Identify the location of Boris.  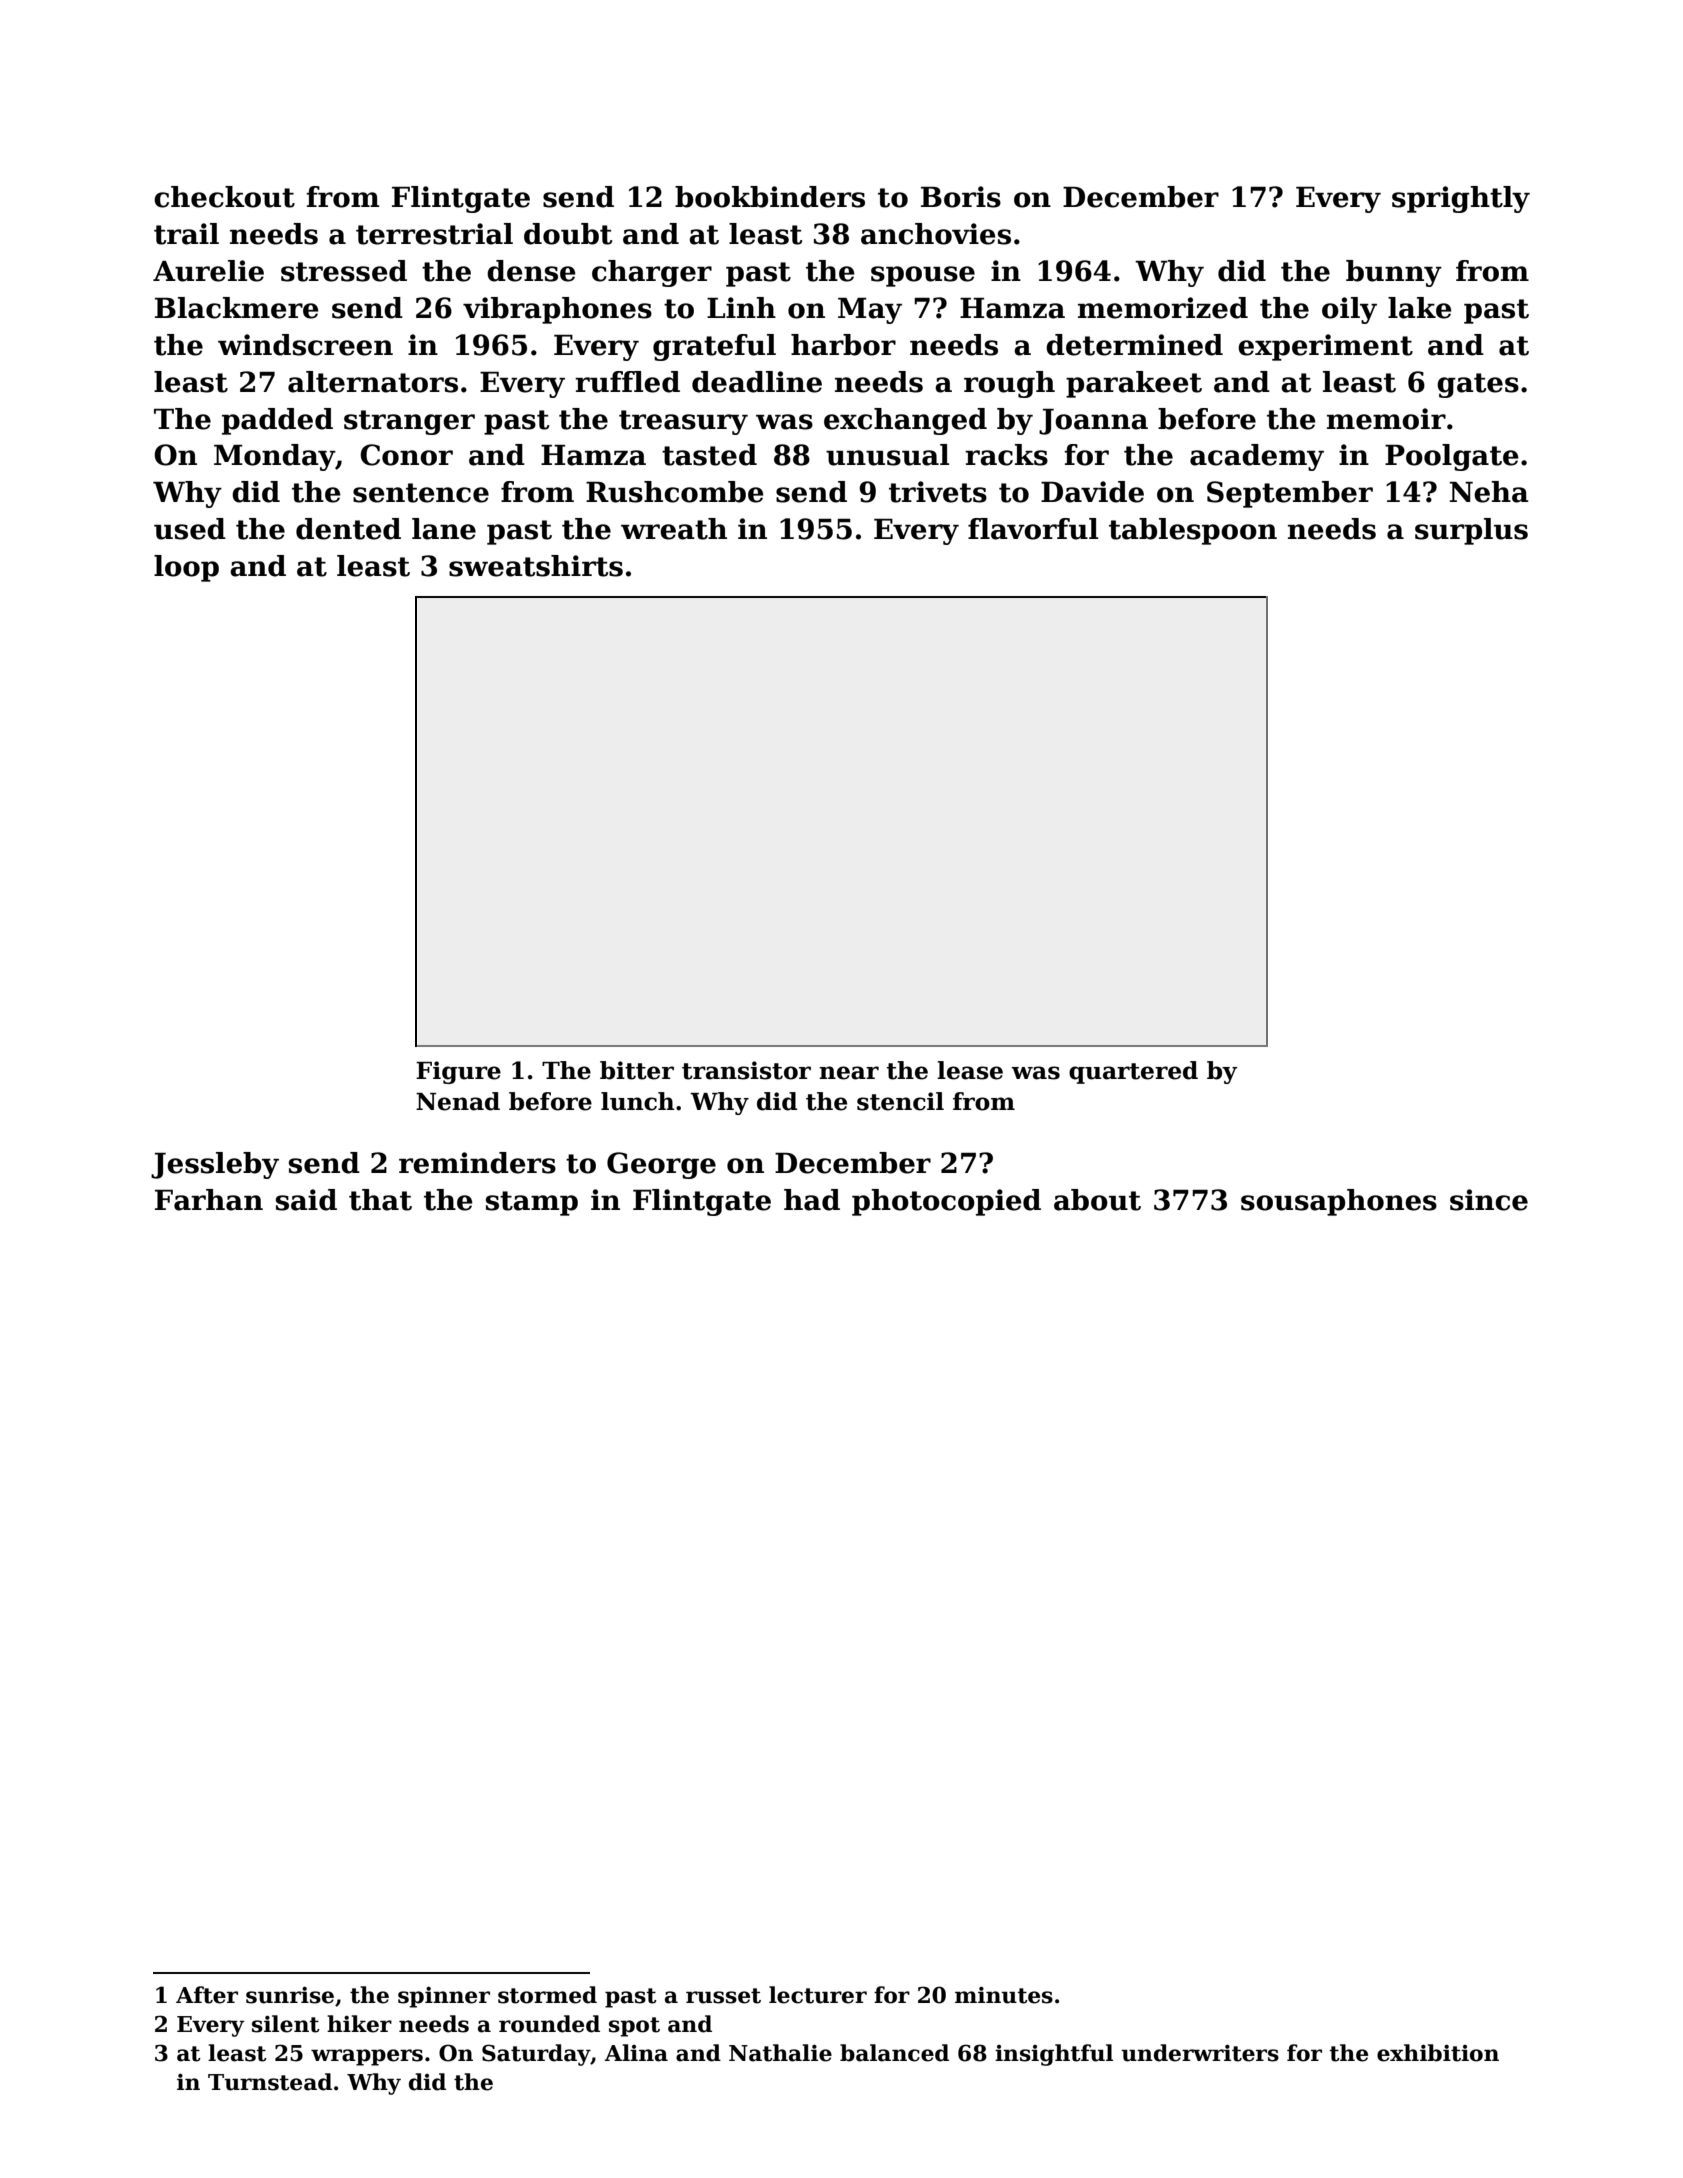
(961, 197).
